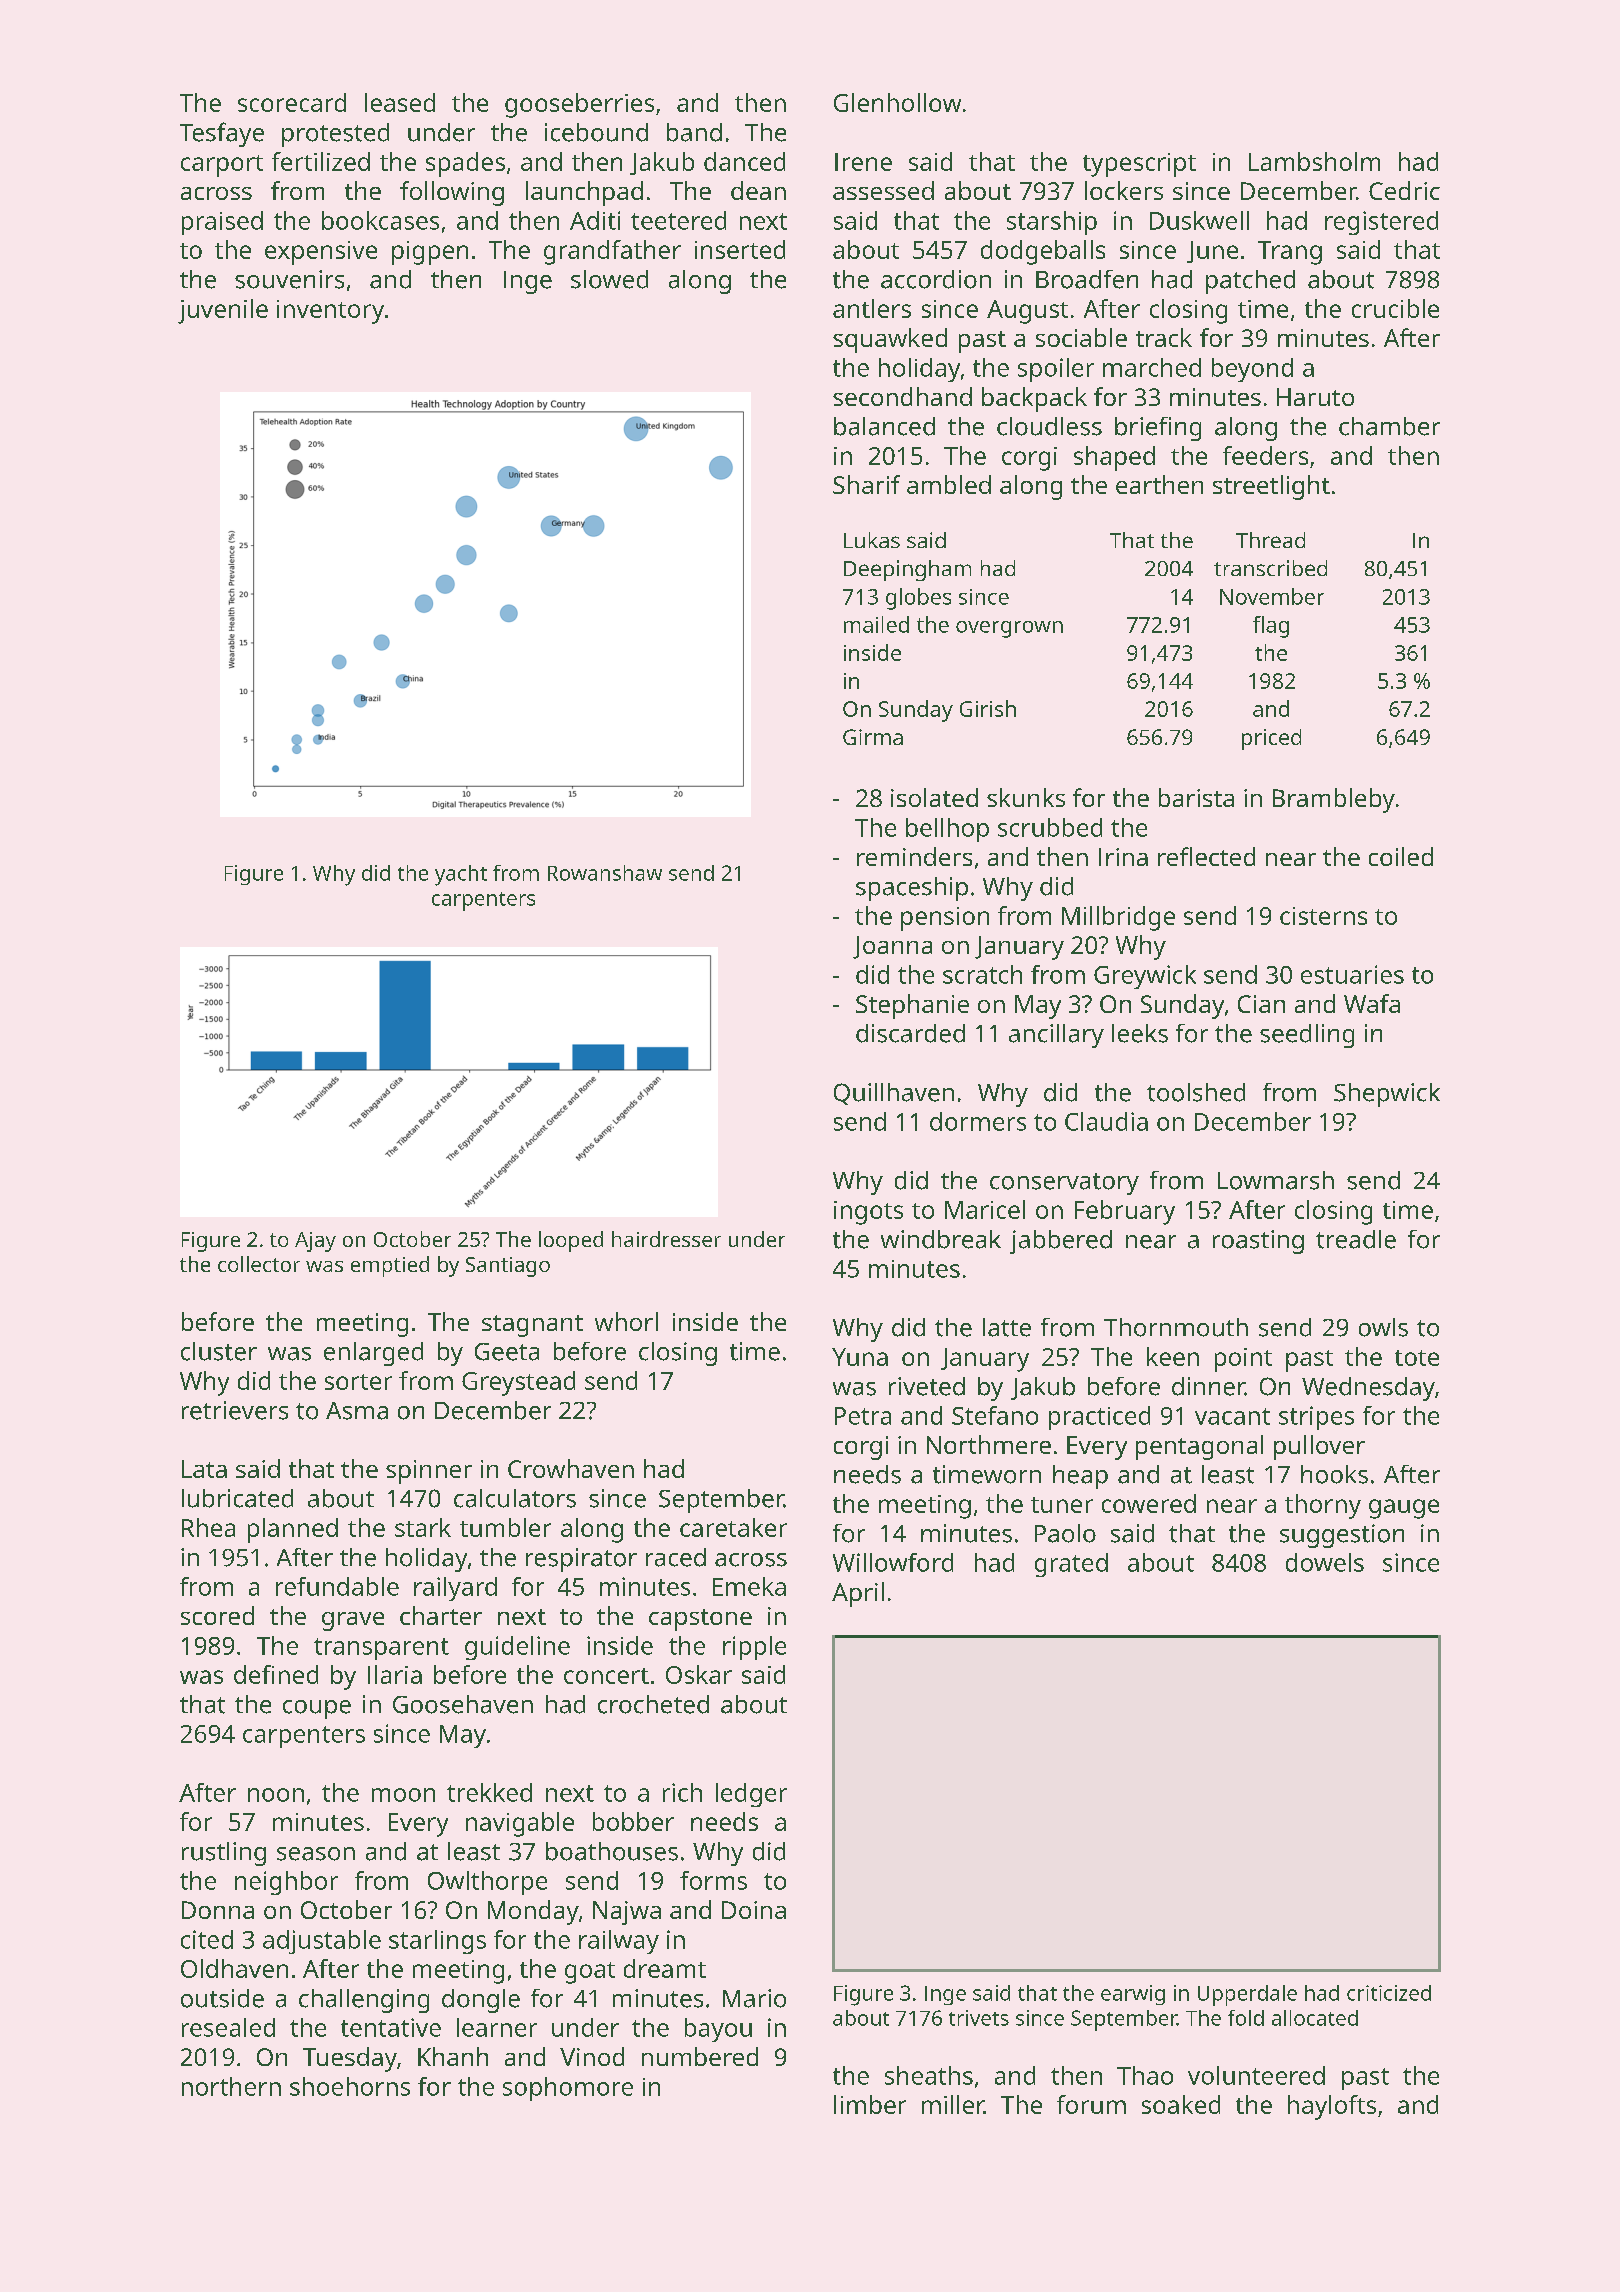 This image has height=2292, width=1620. I want to click on Doina, so click(754, 1910).
